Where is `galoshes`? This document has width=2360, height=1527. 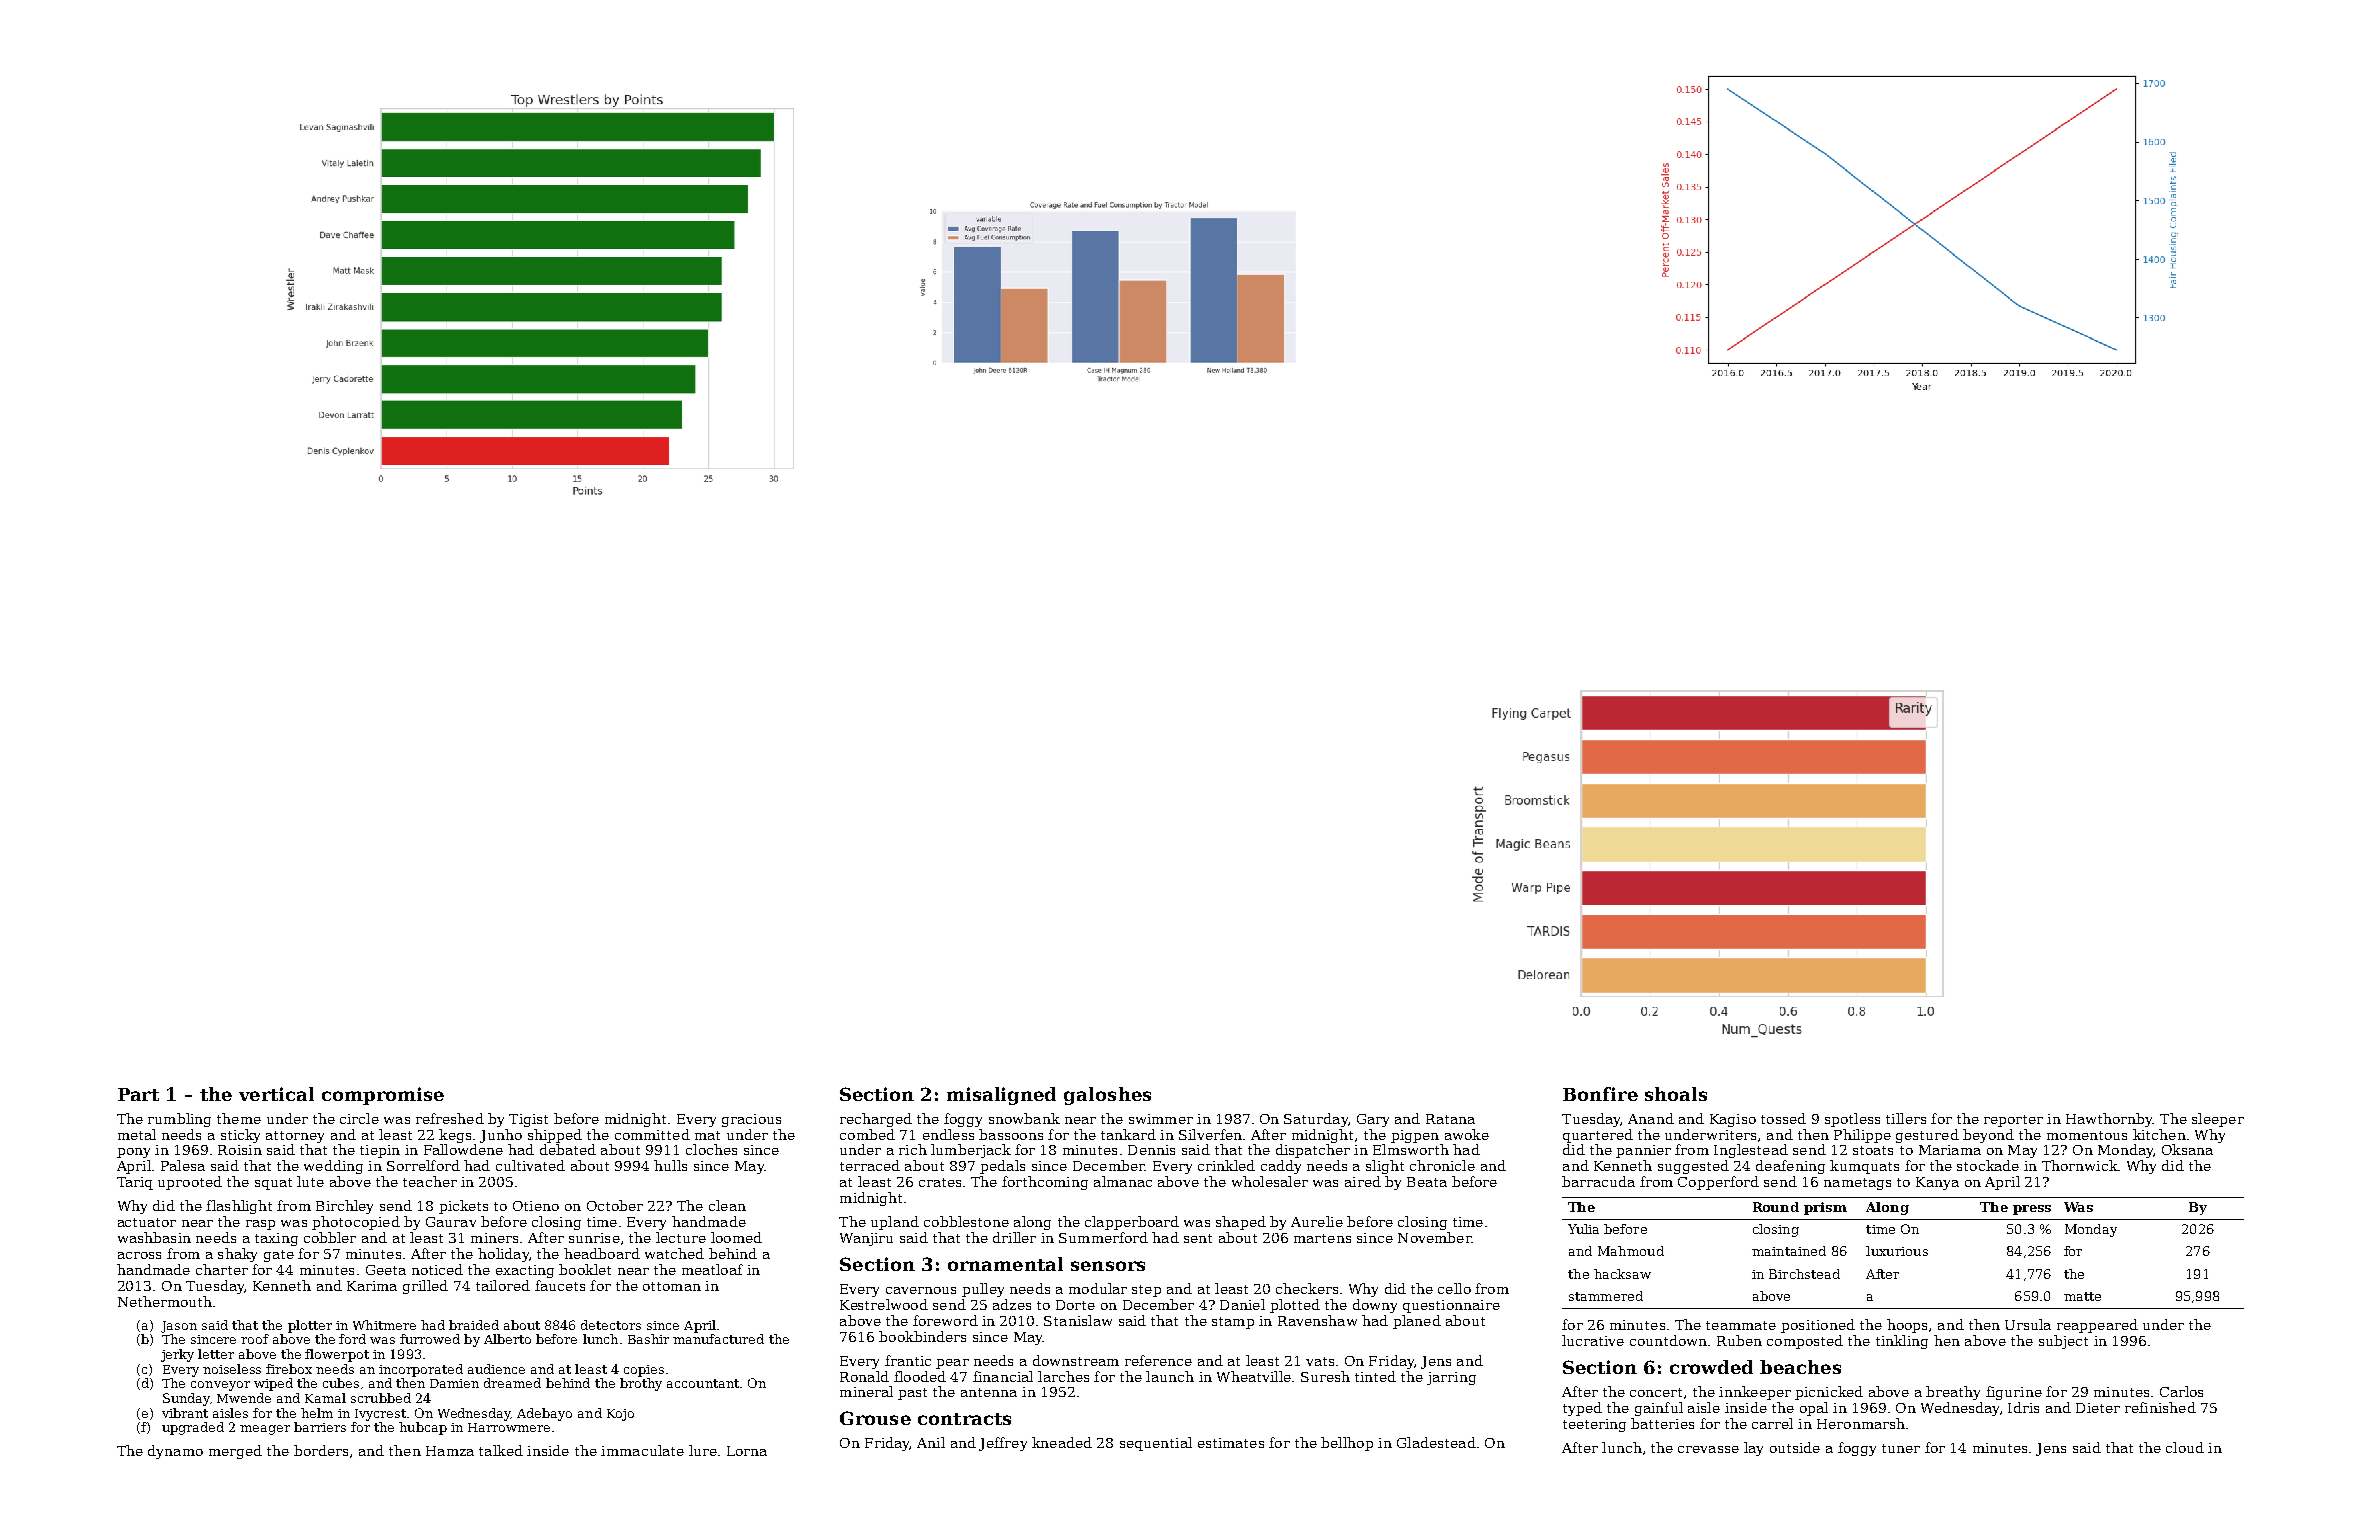 galoshes is located at coordinates (1107, 1096).
